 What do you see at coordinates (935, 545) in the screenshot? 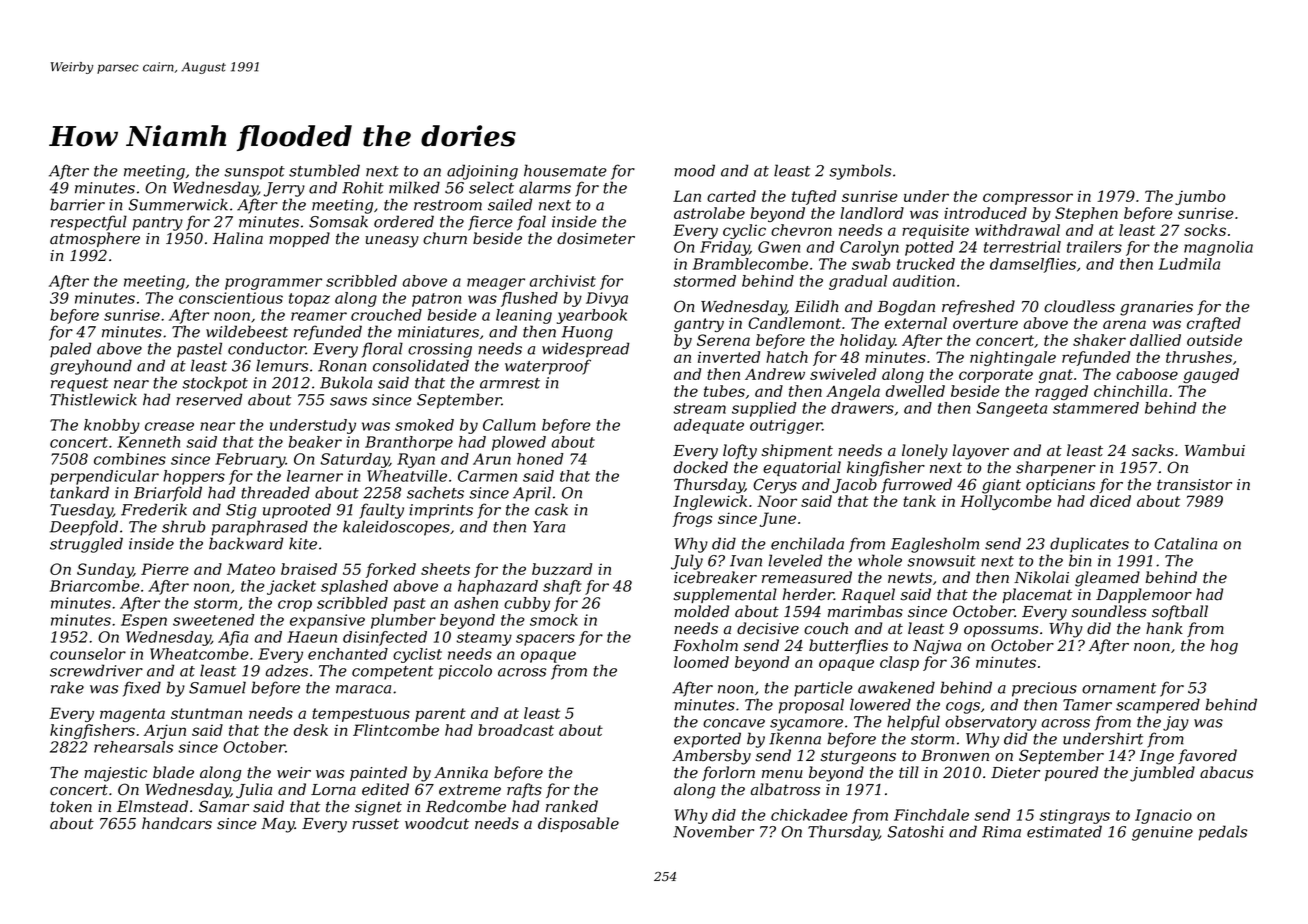
I see `Eaglesholm` at bounding box center [935, 545].
